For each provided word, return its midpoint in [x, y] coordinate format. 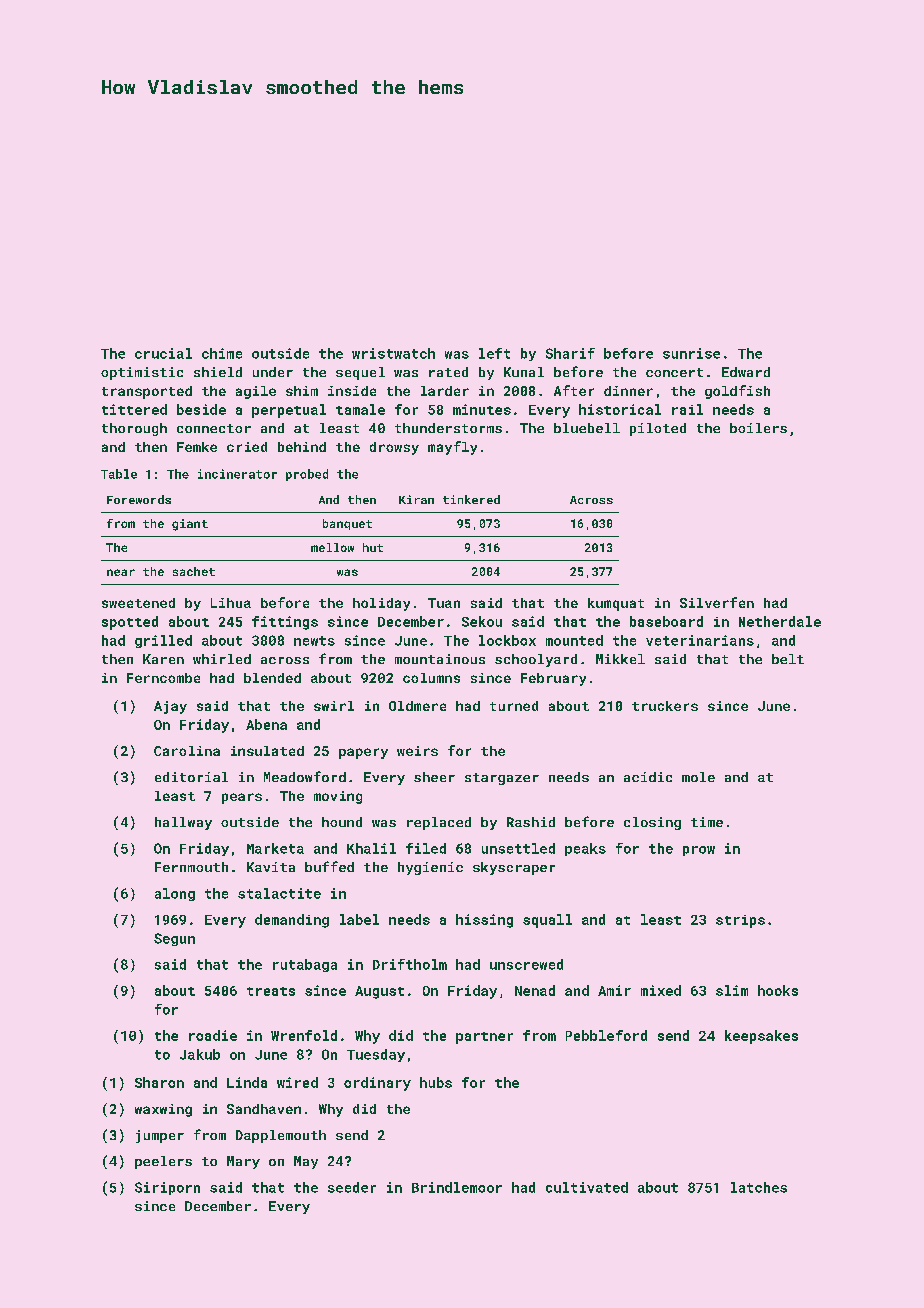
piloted [658, 429]
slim [732, 990]
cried [247, 447]
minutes [482, 409]
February [553, 679]
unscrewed [526, 964]
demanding [292, 921]
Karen [163, 659]
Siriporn [167, 1188]
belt [788, 659]
